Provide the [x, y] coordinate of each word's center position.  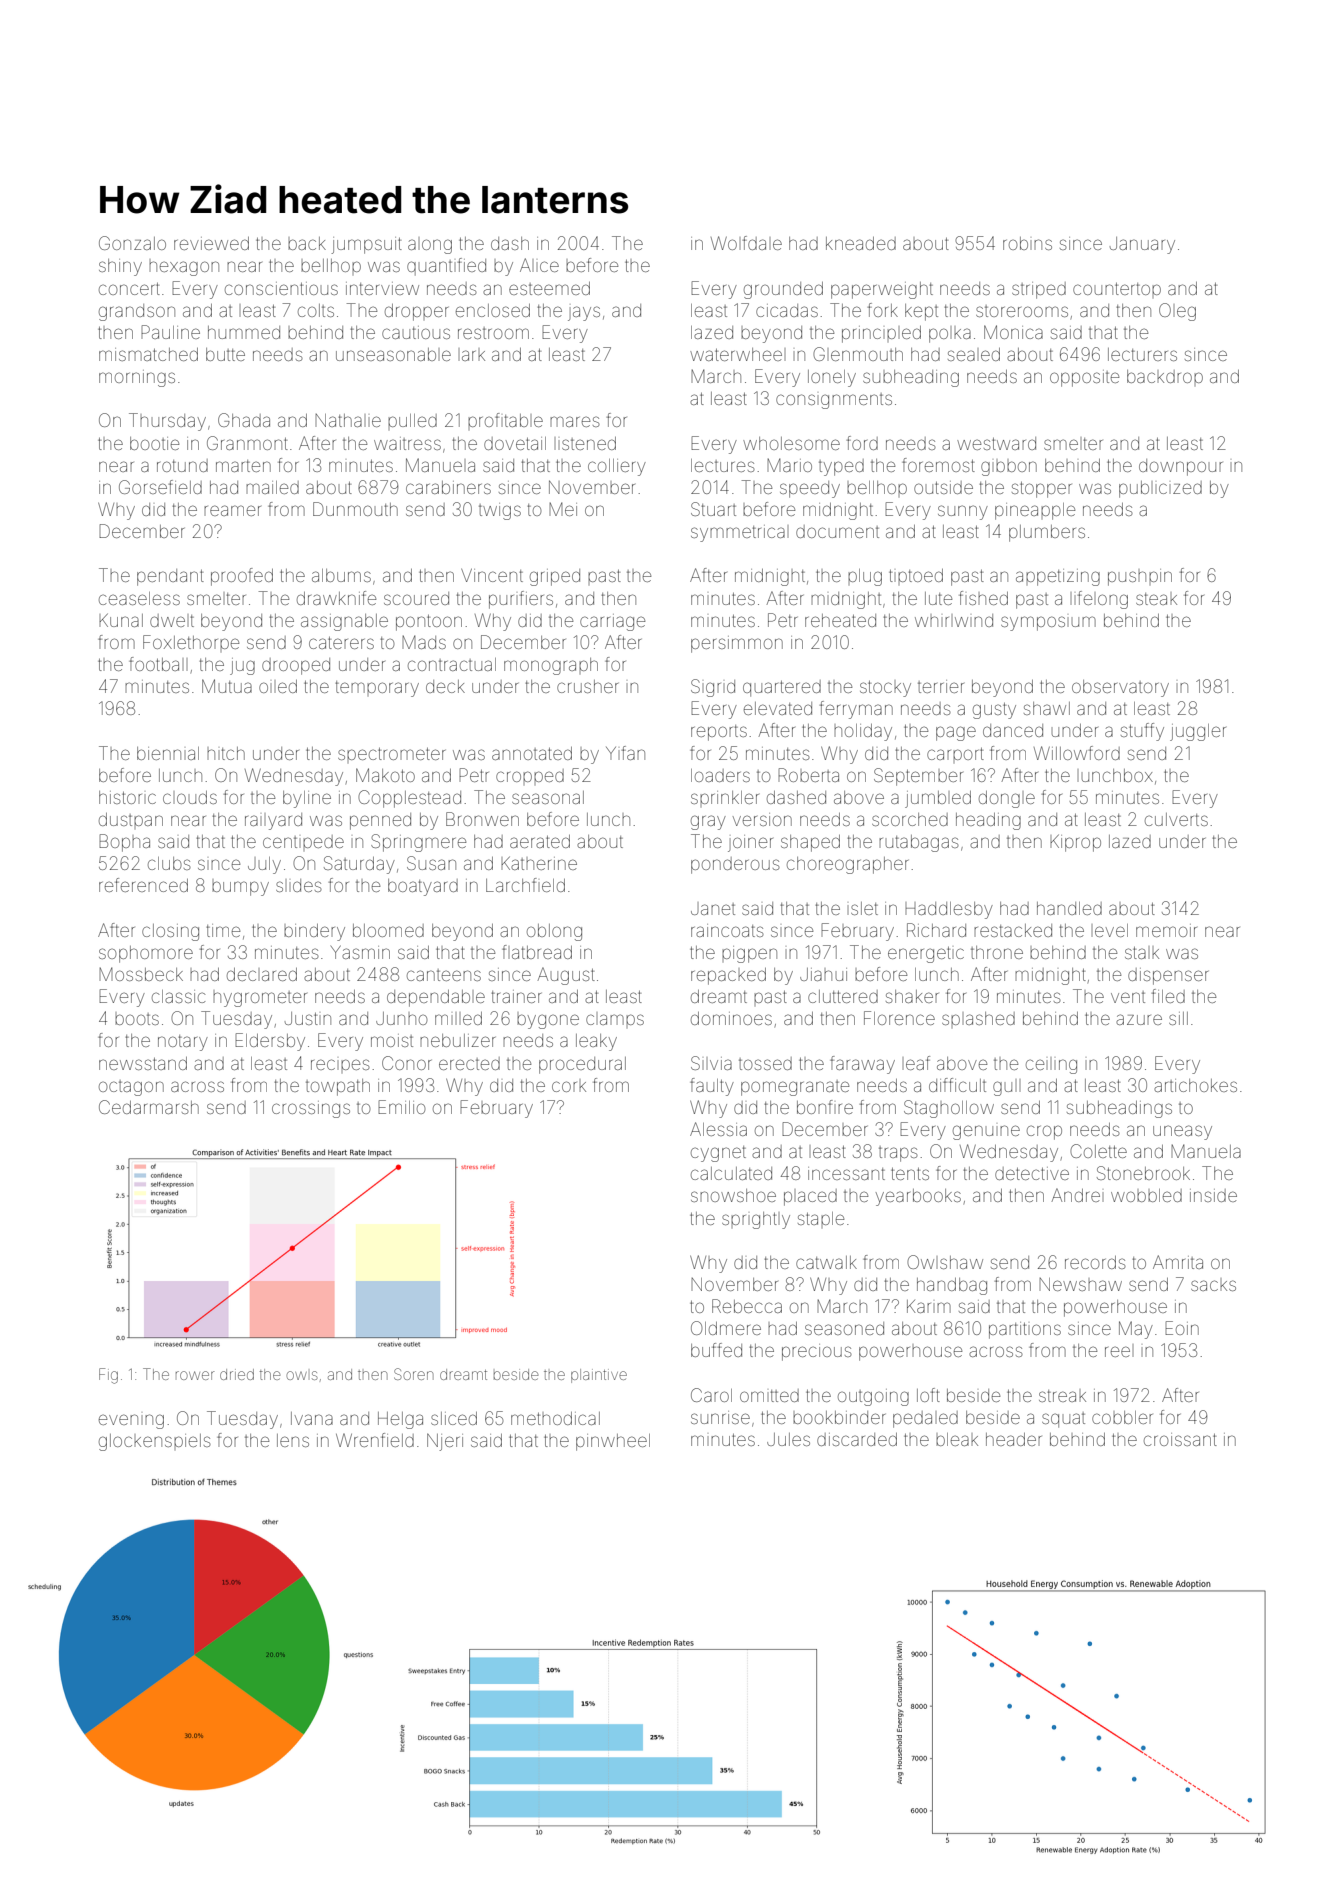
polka [950, 335]
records [1095, 1262]
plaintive [599, 1376]
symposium [1048, 623]
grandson [137, 312]
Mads [424, 642]
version [762, 819]
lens [293, 1440]
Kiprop [1075, 843]
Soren [413, 1374]
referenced [143, 885]
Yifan [625, 753]
